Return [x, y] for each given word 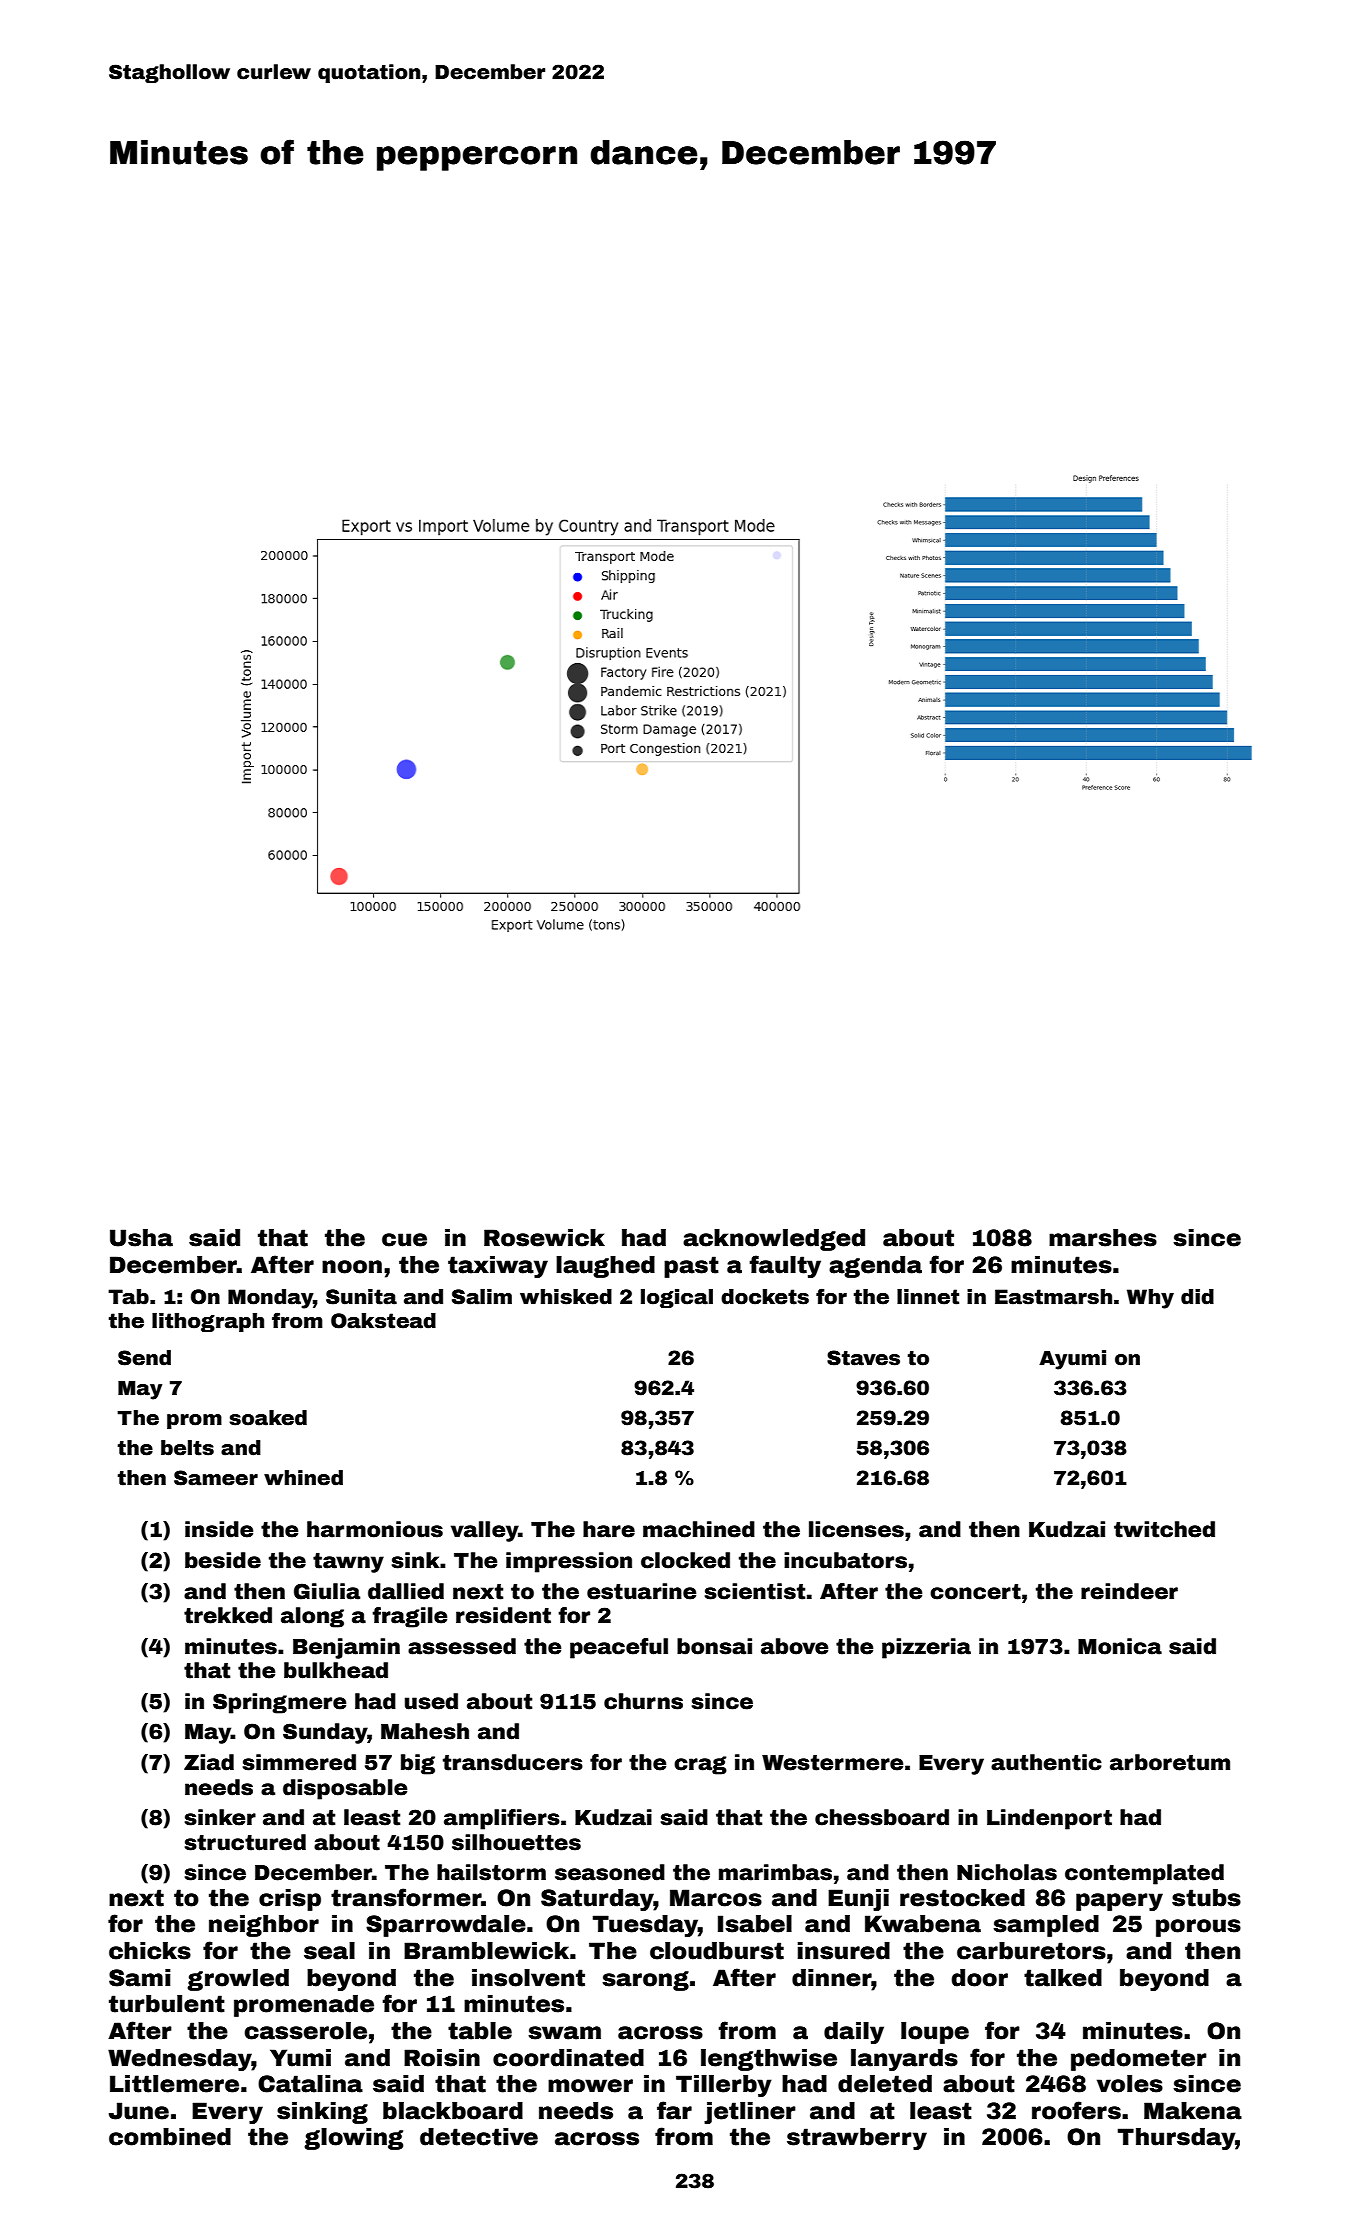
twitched [1164, 1529]
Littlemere [174, 2084]
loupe [935, 2033]
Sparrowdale [446, 1926]
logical [677, 1298]
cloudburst [717, 1951]
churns [643, 1701]
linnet [928, 1297]
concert [975, 1592]
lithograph [208, 1322]
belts [187, 1448]
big [418, 1764]
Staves [863, 1358]
